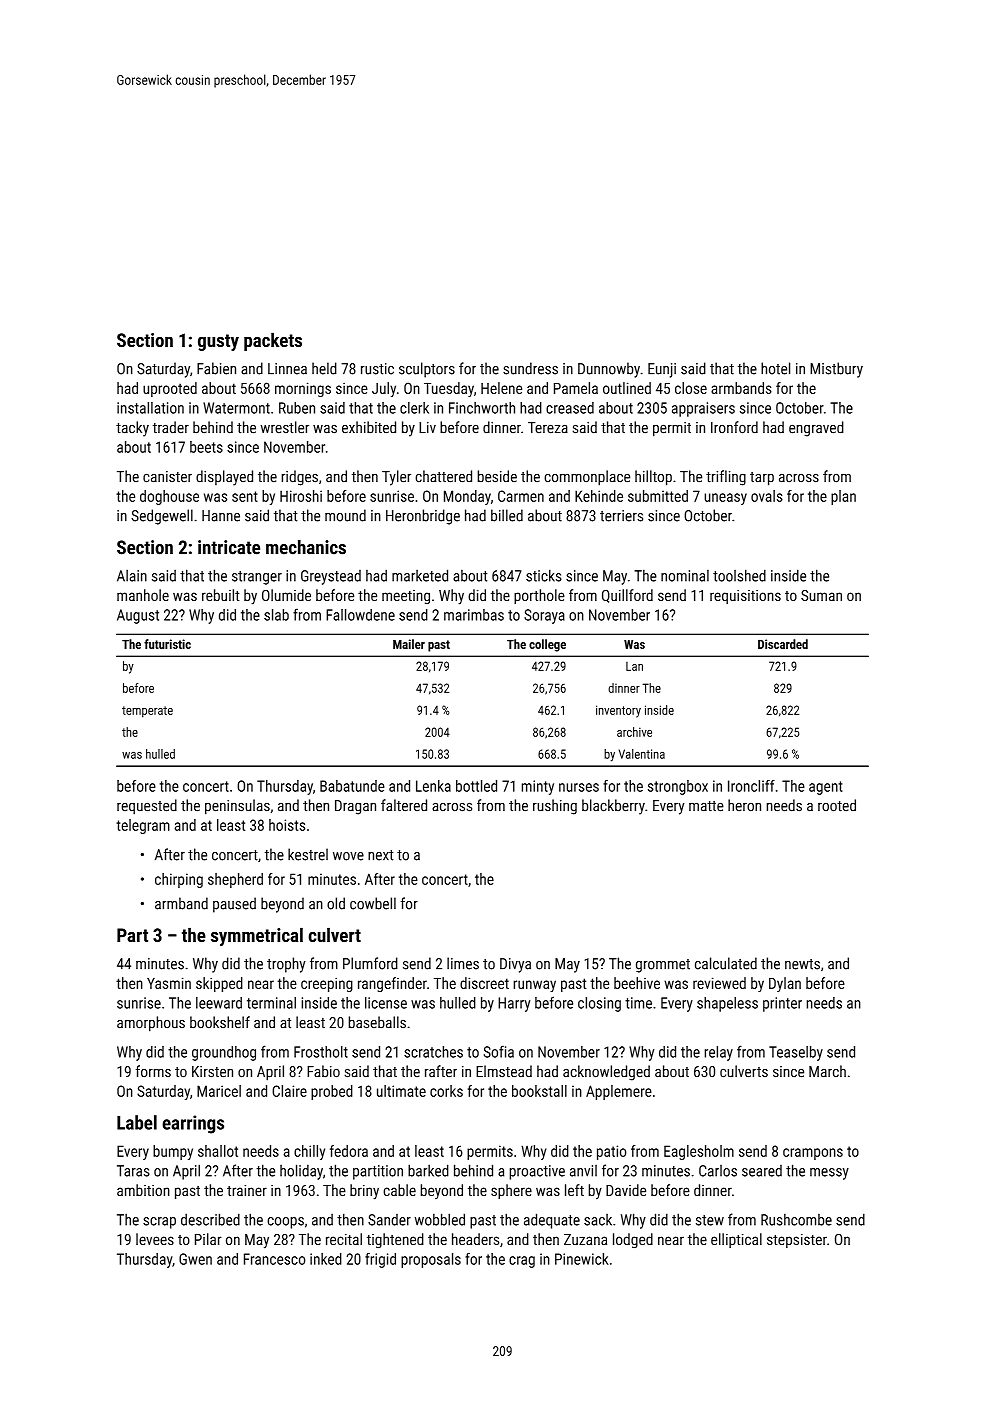 This screenshot has height=1426, width=985. I want to click on gusty, so click(218, 342).
